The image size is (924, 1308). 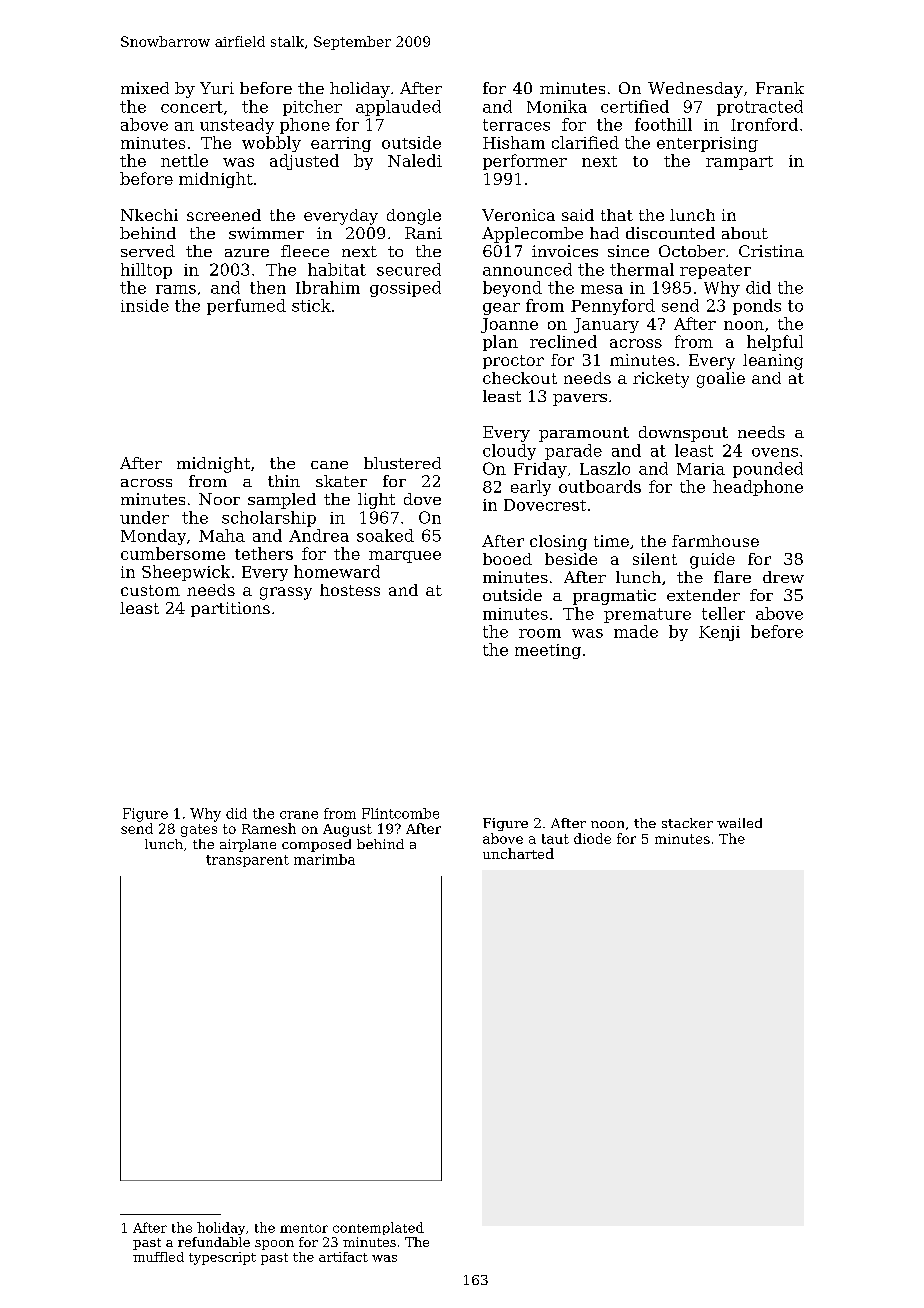 What do you see at coordinates (145, 88) in the image?
I see `mixed` at bounding box center [145, 88].
